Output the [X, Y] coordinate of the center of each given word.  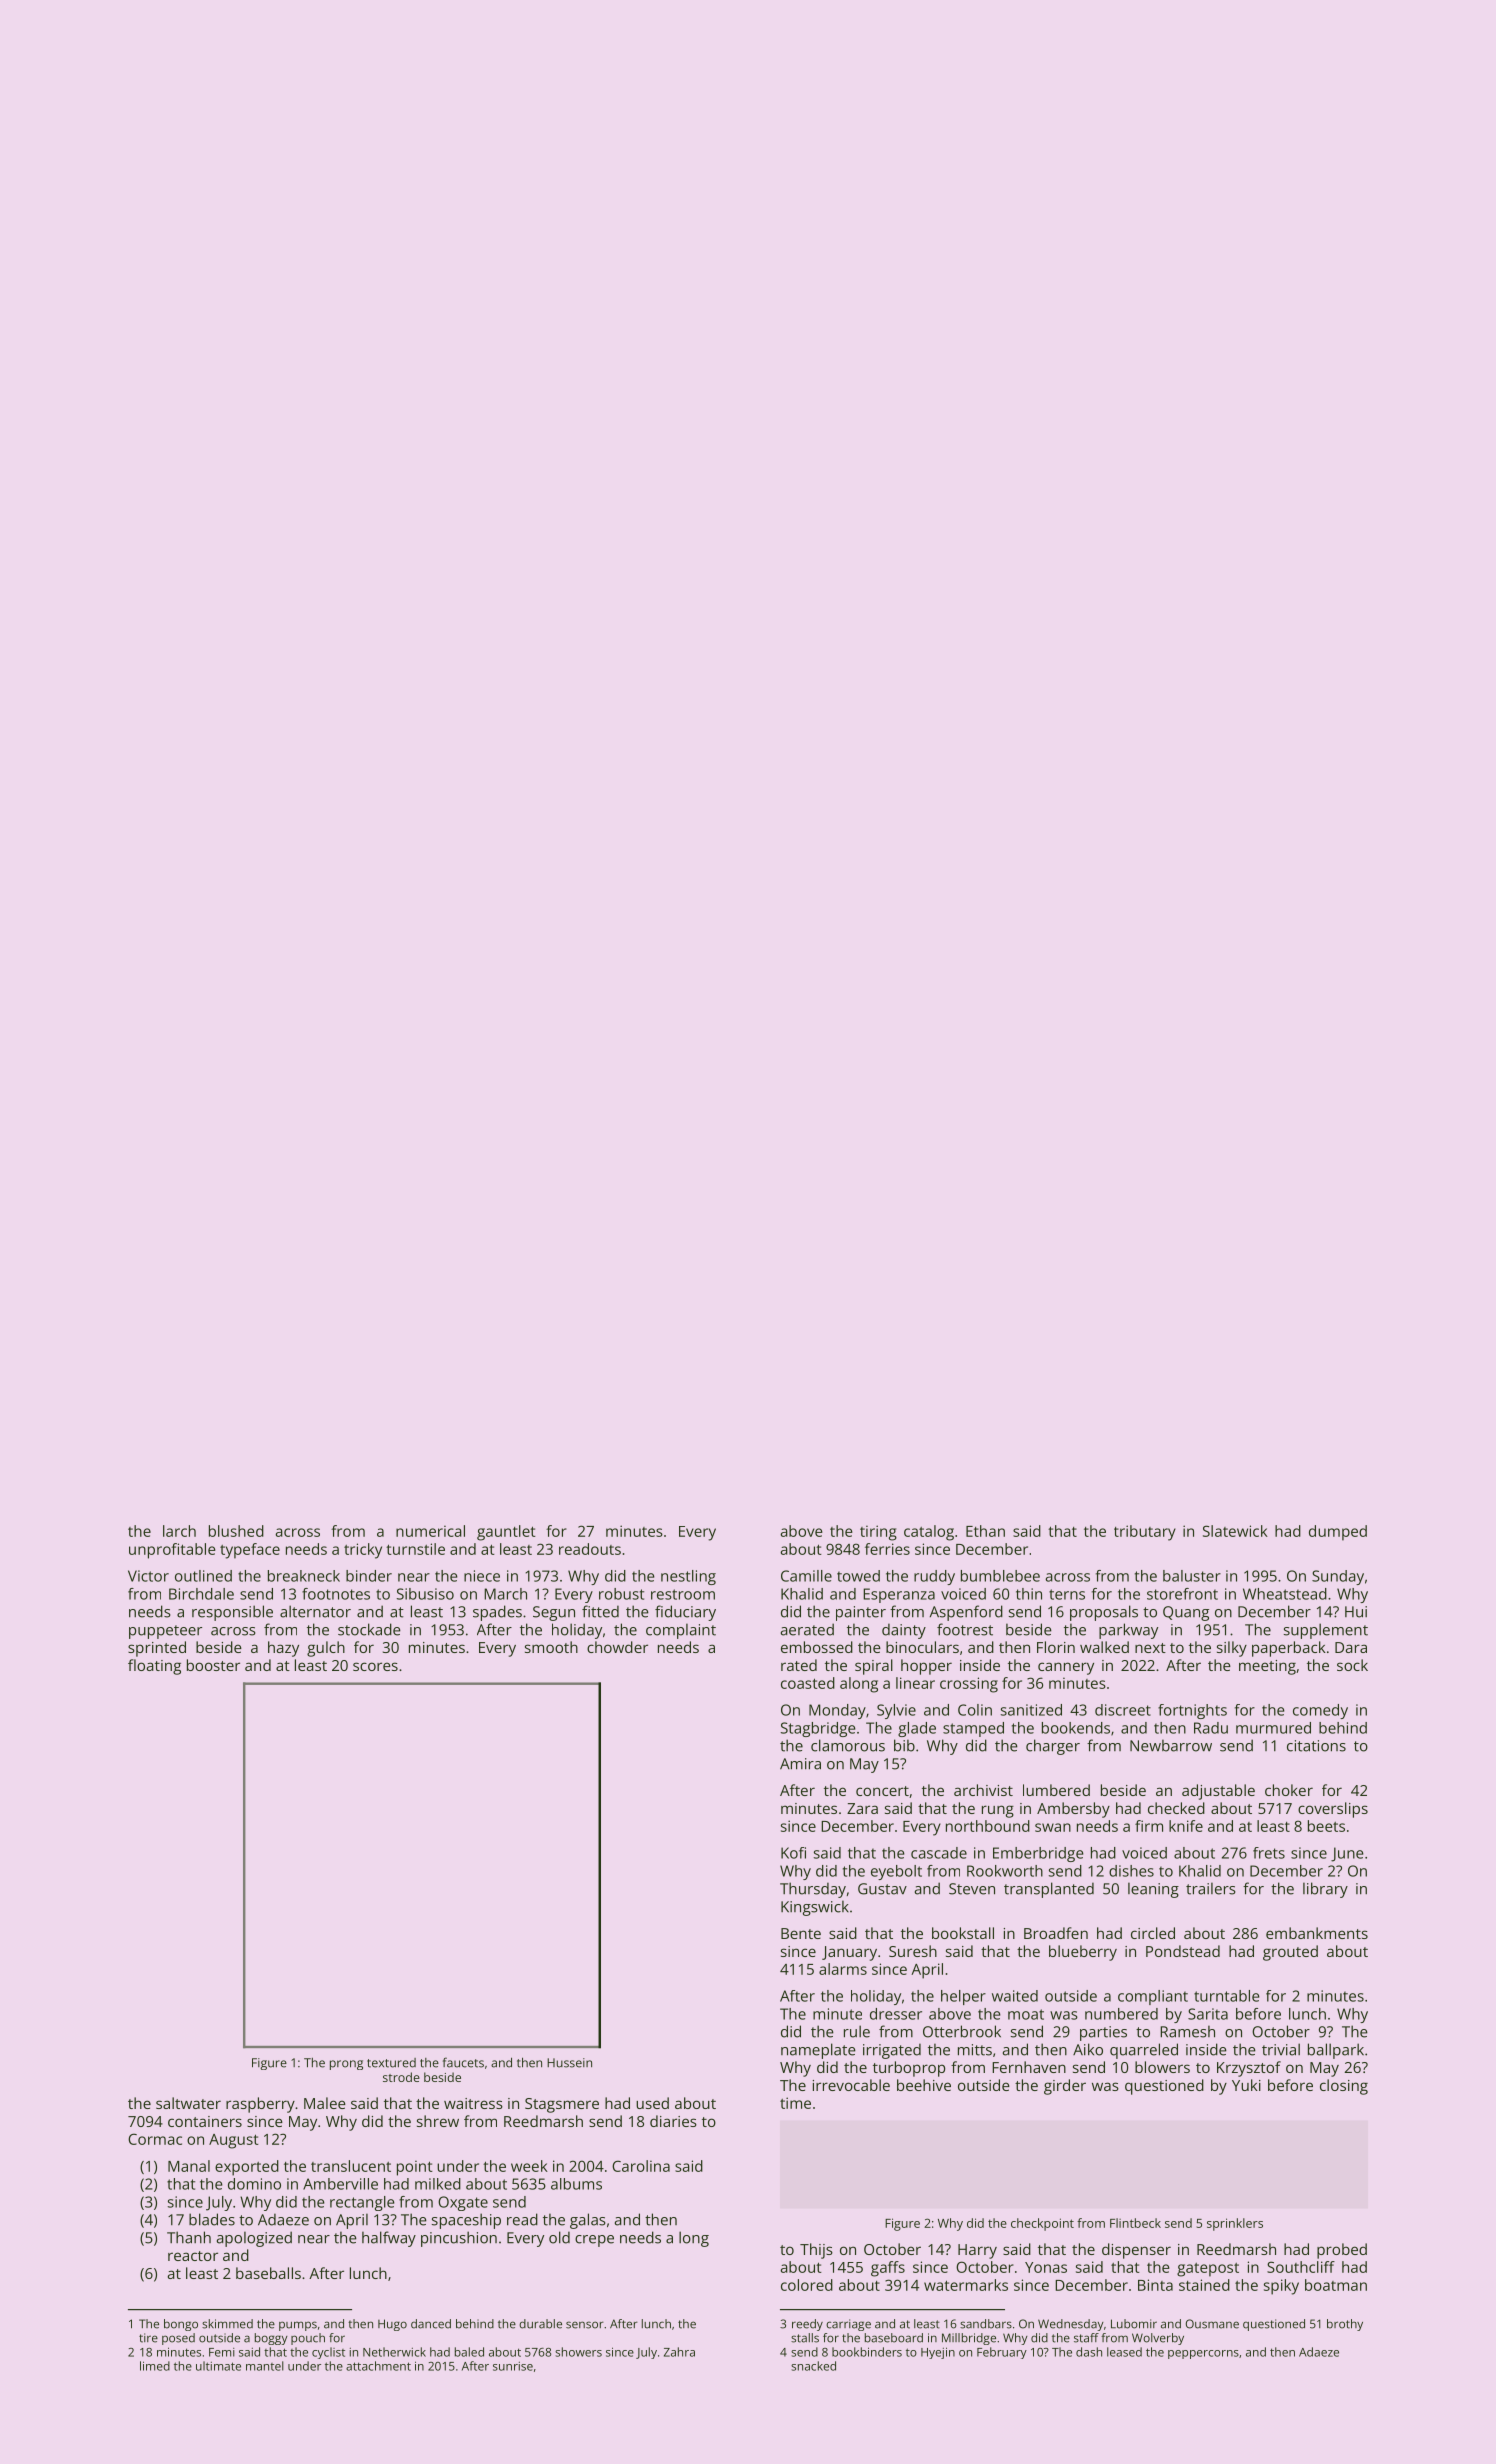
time [795, 2103]
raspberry [260, 2105]
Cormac [155, 2139]
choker [1289, 1790]
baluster [1192, 1576]
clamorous [848, 1745]
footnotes [336, 1594]
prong [346, 2065]
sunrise [513, 2366]
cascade [939, 1853]
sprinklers [1235, 2224]
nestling [688, 1577]
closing [1344, 2087]
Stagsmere [562, 2105]
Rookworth [1005, 1871]
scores [375, 1666]
